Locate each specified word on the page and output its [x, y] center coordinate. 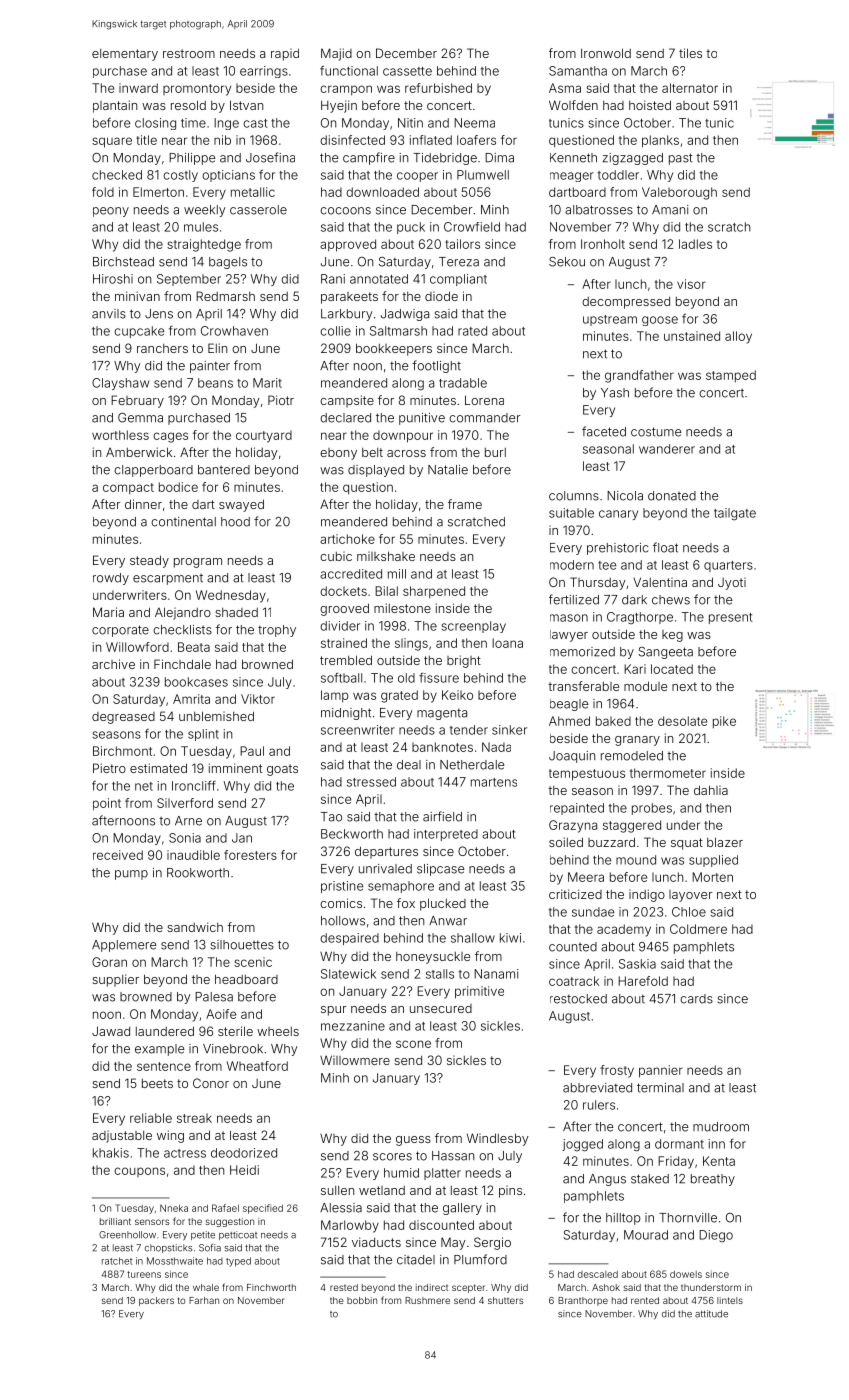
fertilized [574, 599]
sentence [164, 1066]
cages [170, 437]
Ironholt [603, 244]
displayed [376, 471]
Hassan [453, 1156]
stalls [440, 974]
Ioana [507, 643]
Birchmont [122, 751]
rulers [599, 1105]
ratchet [117, 1261]
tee [607, 565]
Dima [499, 158]
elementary [125, 55]
